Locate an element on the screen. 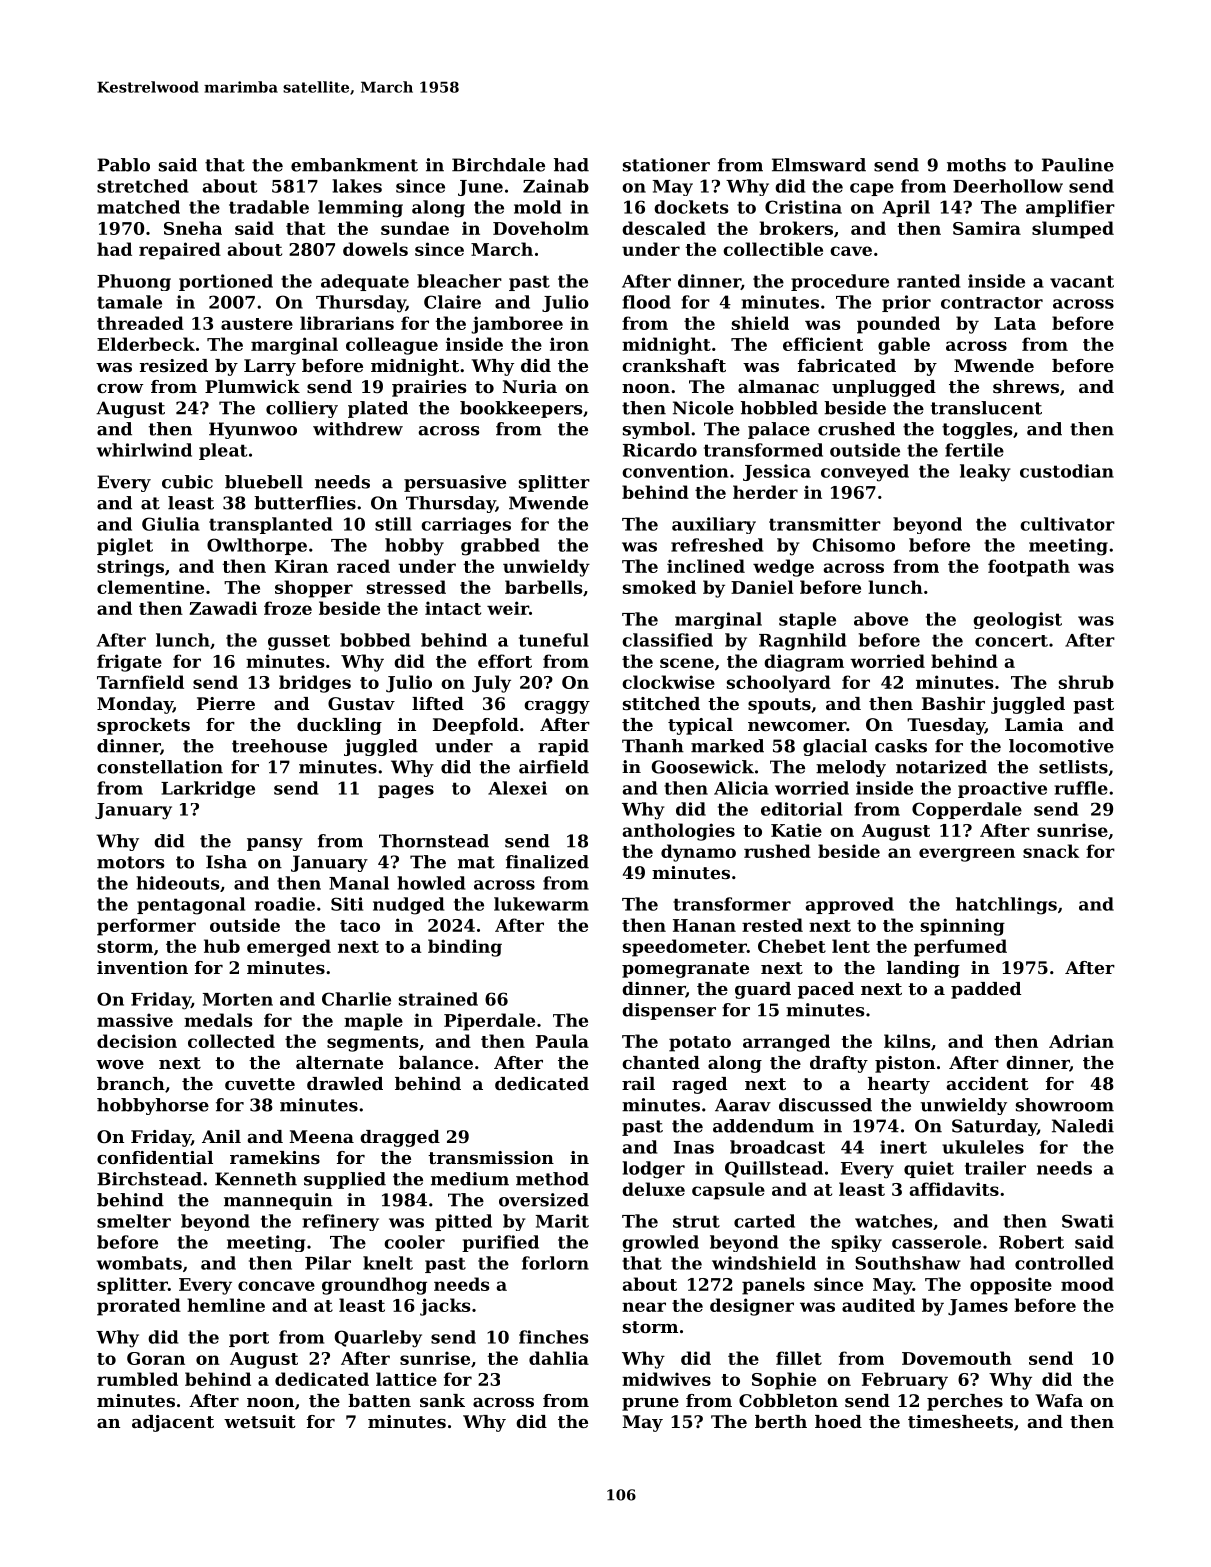 This screenshot has width=1211, height=1567. Pablo is located at coordinates (123, 165).
